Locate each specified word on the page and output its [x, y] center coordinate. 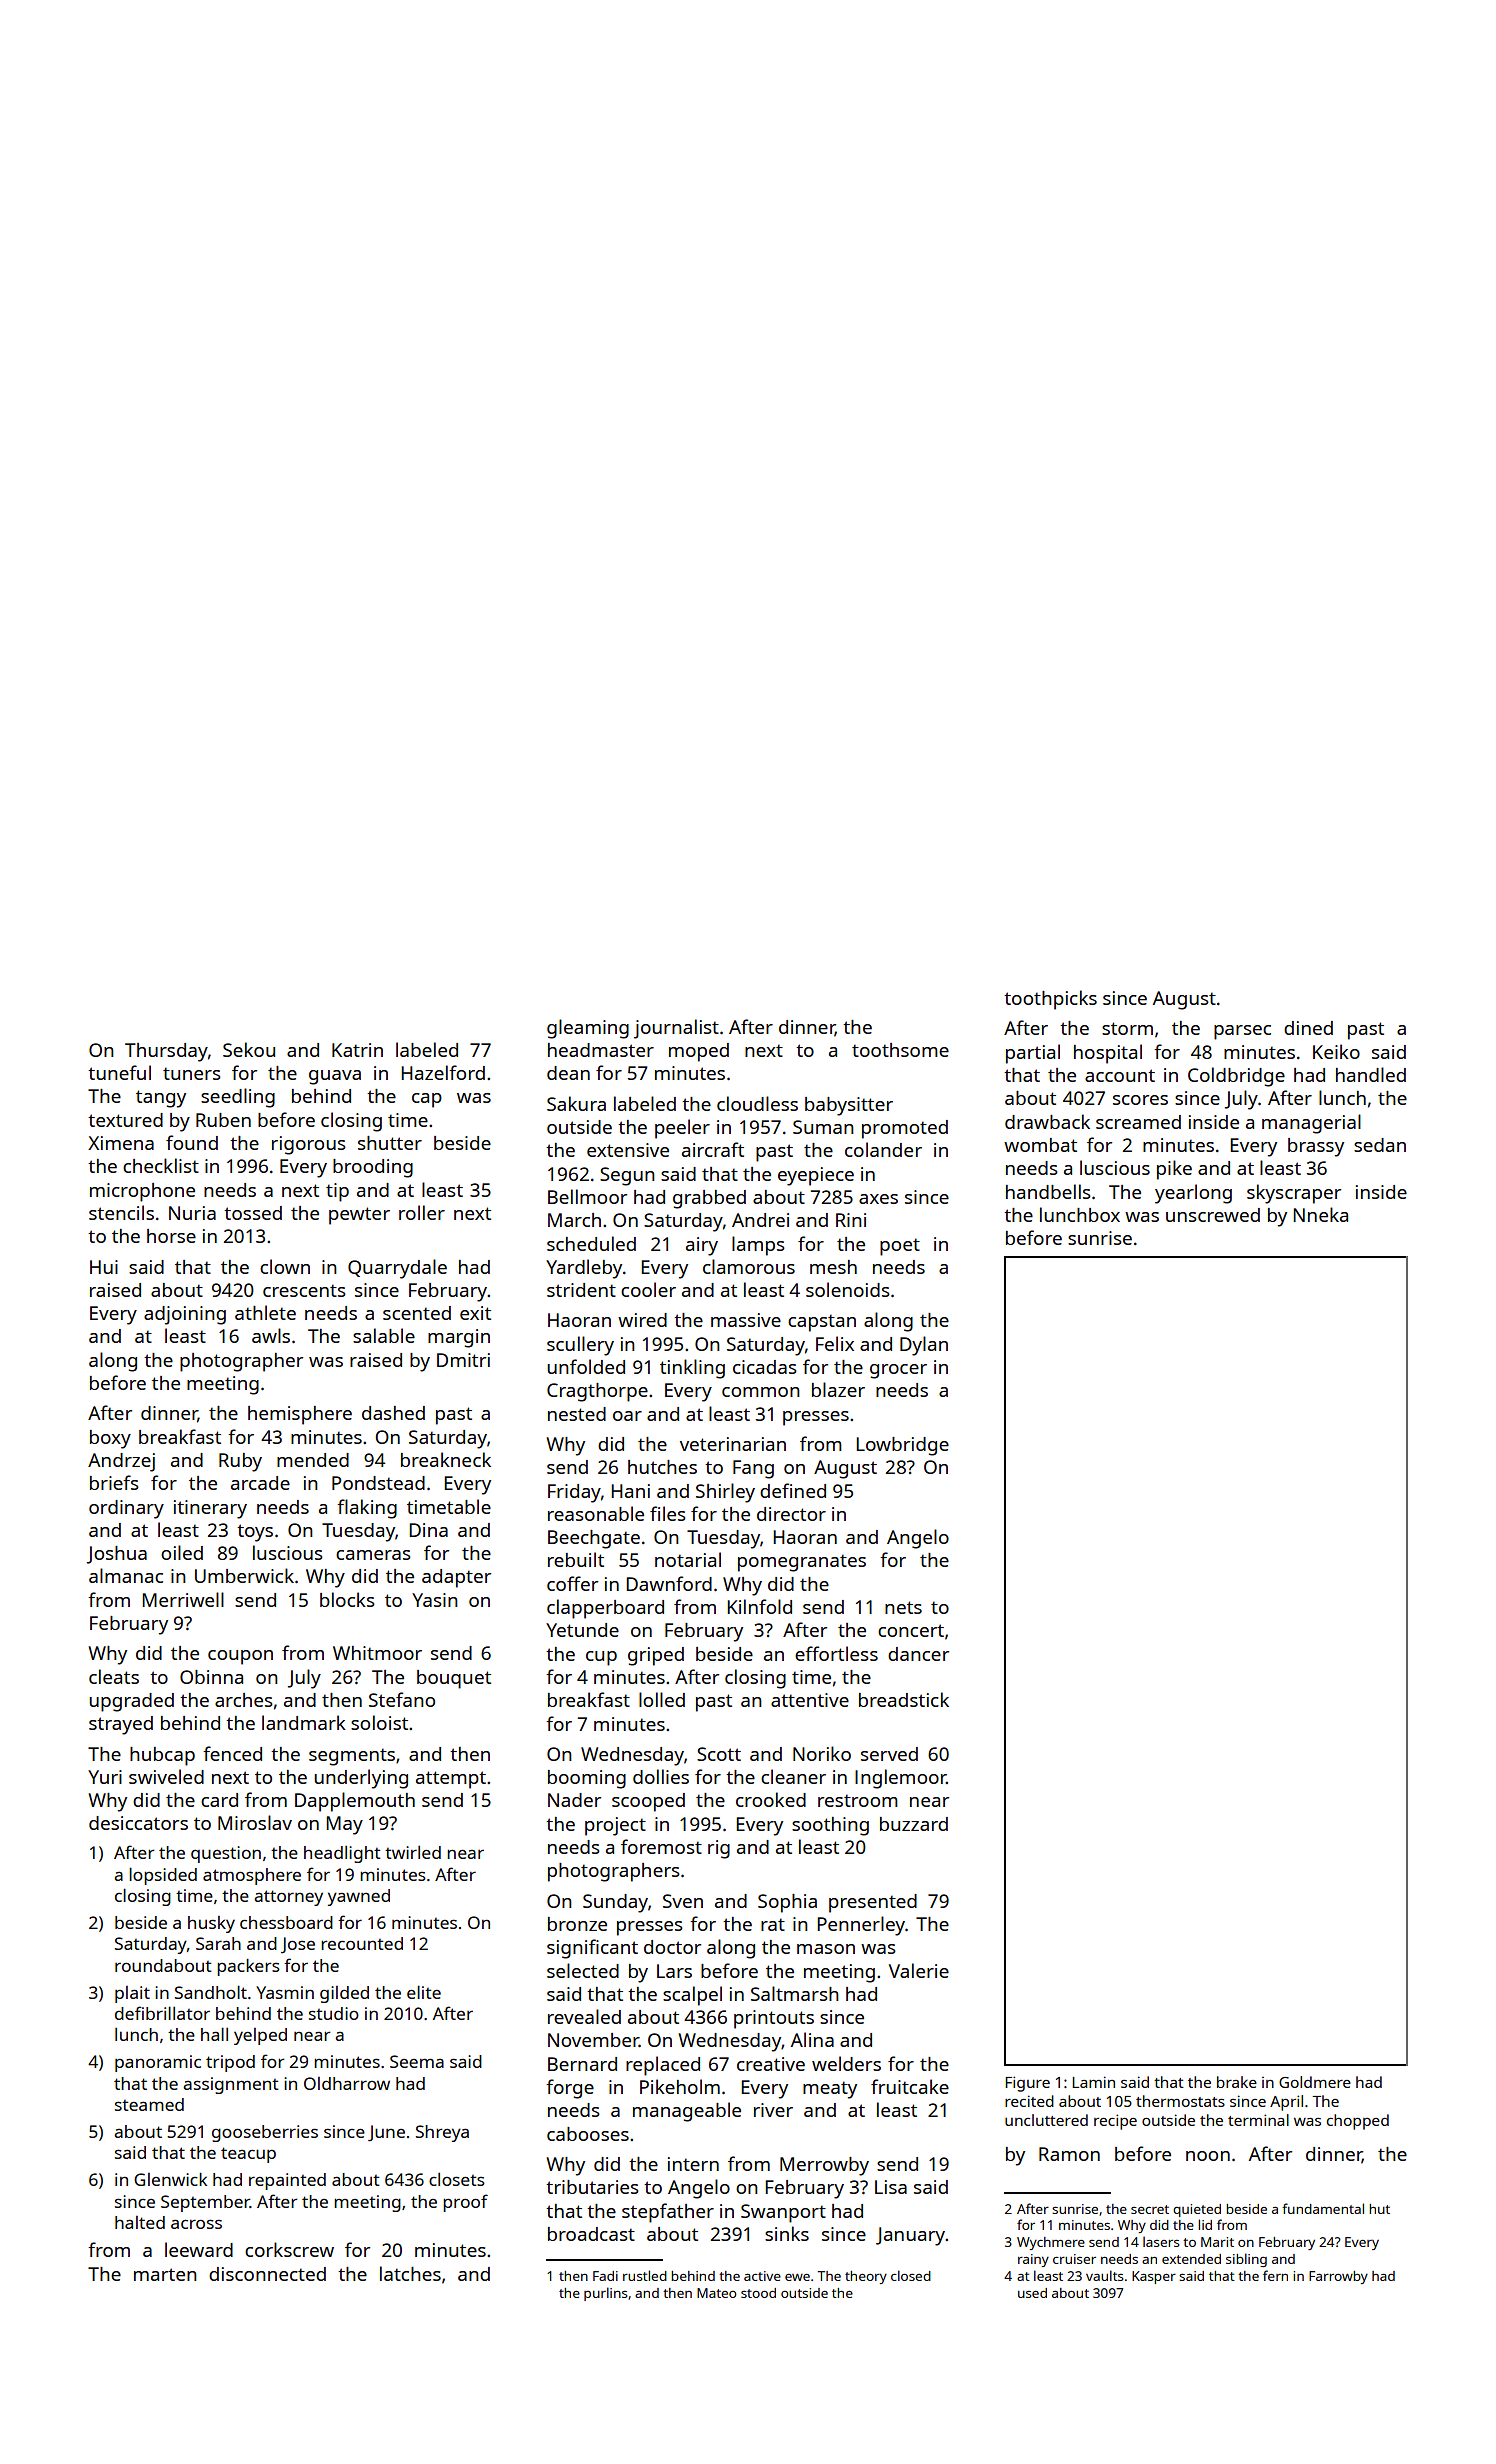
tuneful [119, 1072]
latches [410, 2273]
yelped [260, 2036]
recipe [1115, 2122]
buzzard [914, 1824]
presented [873, 1903]
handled [1371, 1074]
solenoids [848, 1289]
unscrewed [1213, 1215]
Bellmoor [587, 1196]
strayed [121, 1725]
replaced [663, 2066]
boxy [110, 1439]
